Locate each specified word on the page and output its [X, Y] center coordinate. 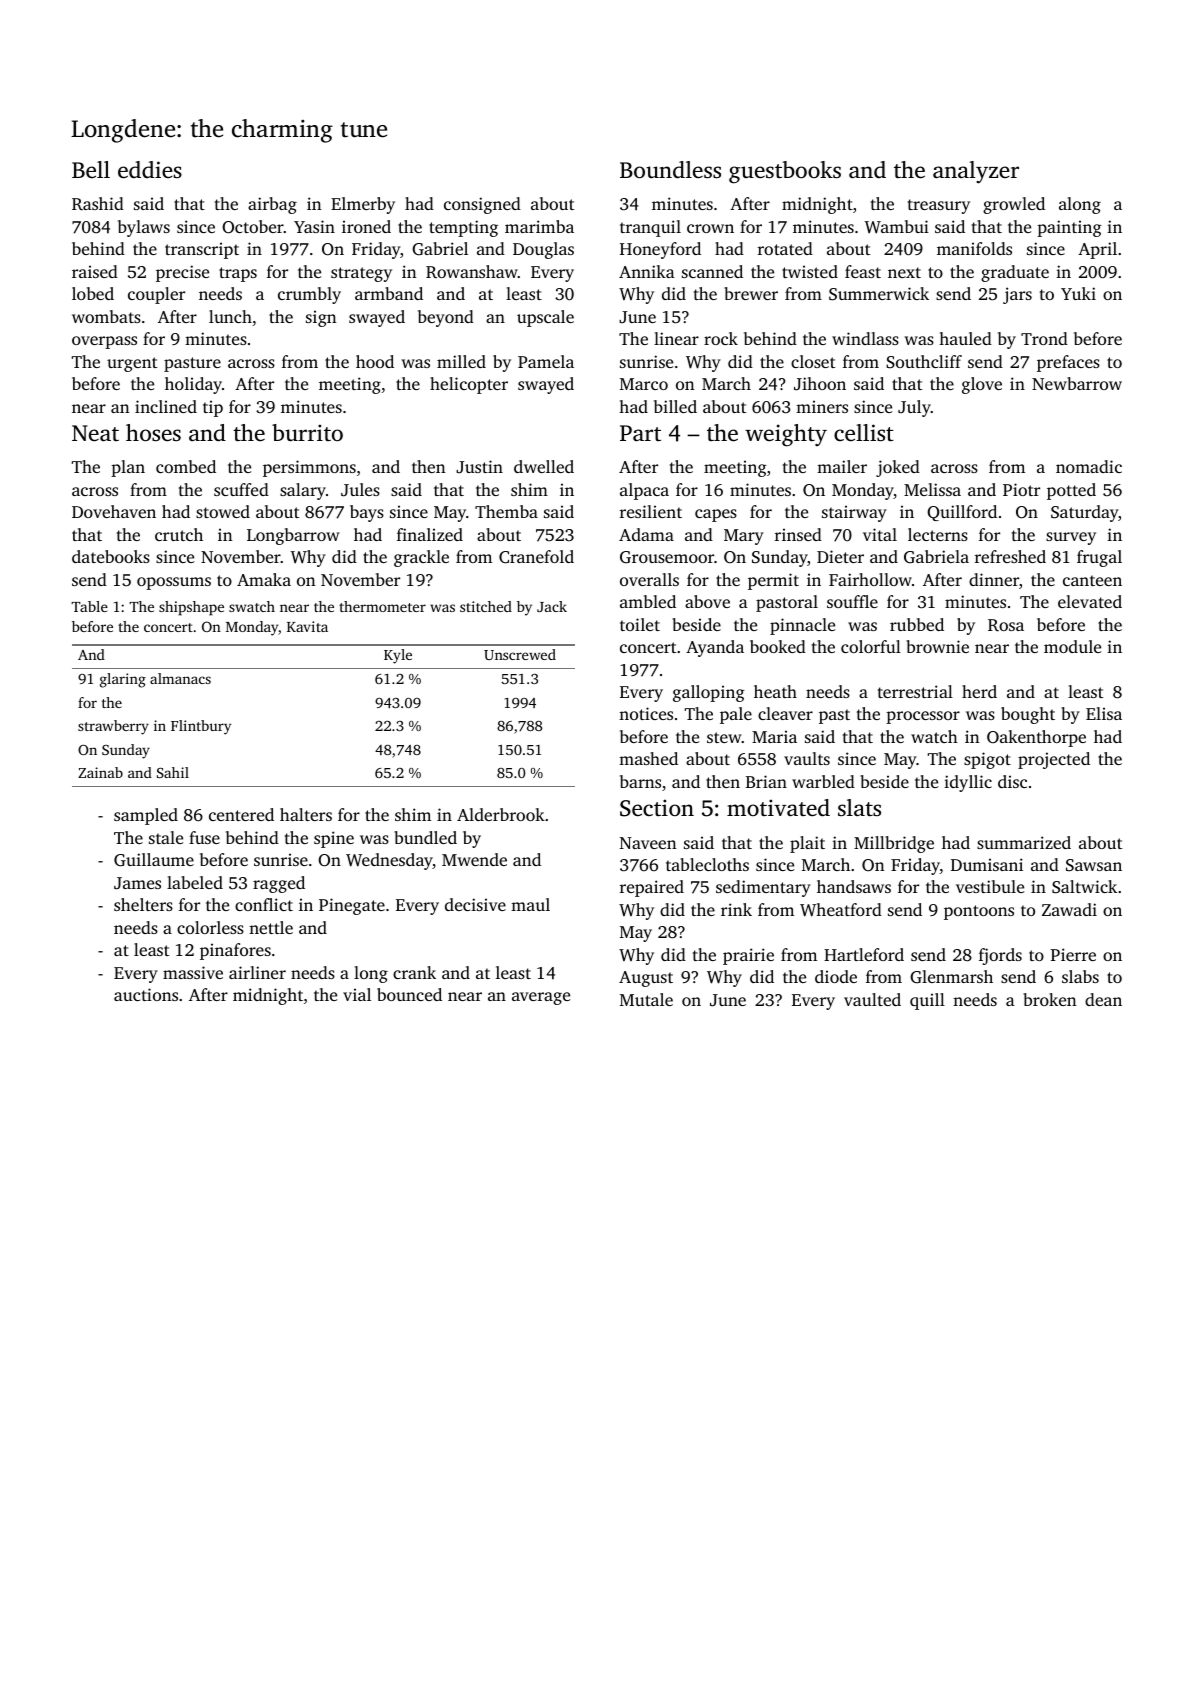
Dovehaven [114, 511]
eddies [150, 170]
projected [1054, 760]
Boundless [670, 170]
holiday [193, 385]
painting [1069, 228]
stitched [486, 606]
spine [334, 839]
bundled [425, 837]
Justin [479, 466]
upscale [545, 318]
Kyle [398, 656]
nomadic [1089, 466]
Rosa [1006, 625]
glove [982, 385]
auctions [146, 994]
